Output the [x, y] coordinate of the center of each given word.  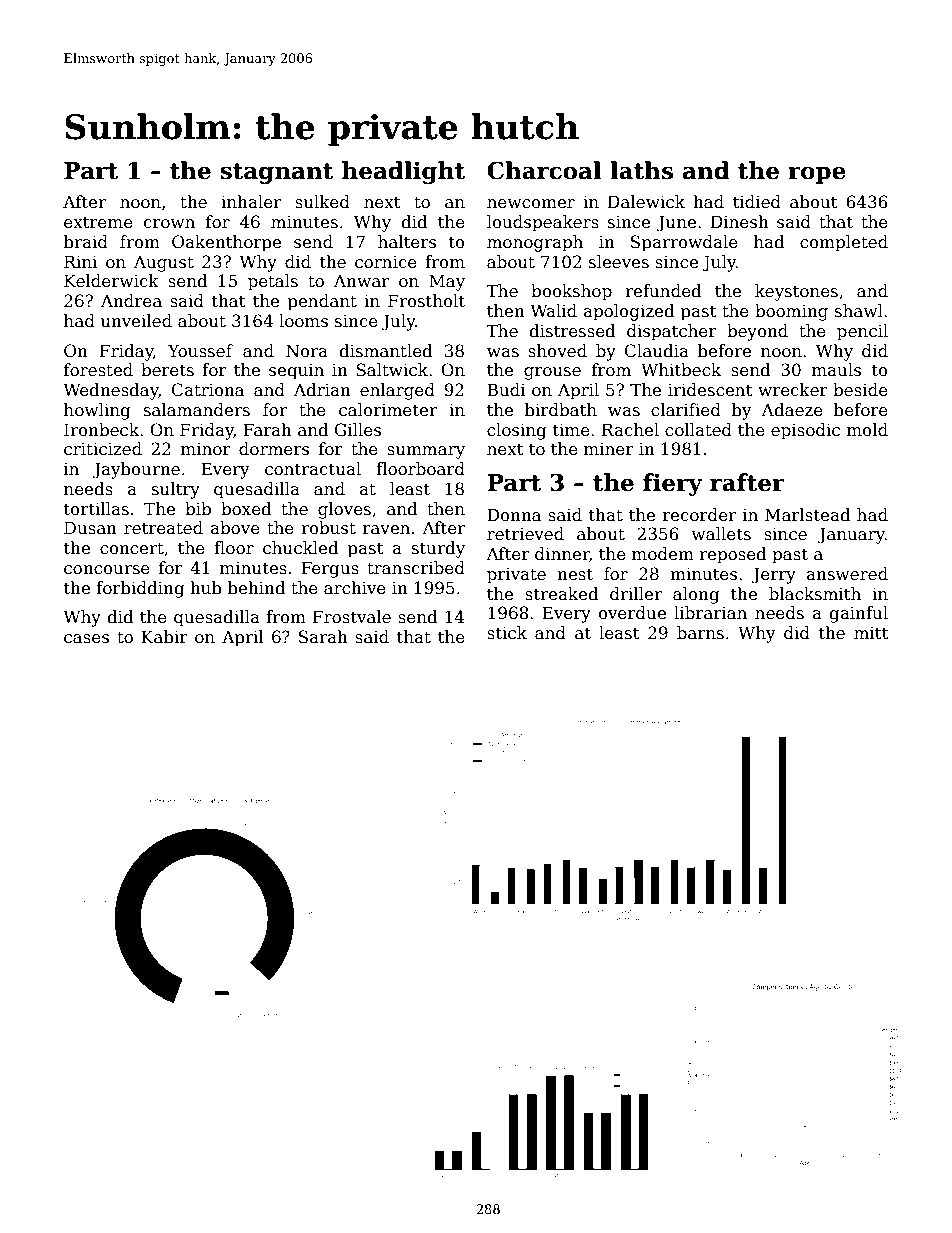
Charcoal [544, 170]
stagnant [276, 173]
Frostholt [426, 301]
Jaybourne [136, 470]
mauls [836, 370]
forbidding [140, 589]
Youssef [200, 351]
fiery [673, 484]
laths [641, 170]
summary [426, 452]
